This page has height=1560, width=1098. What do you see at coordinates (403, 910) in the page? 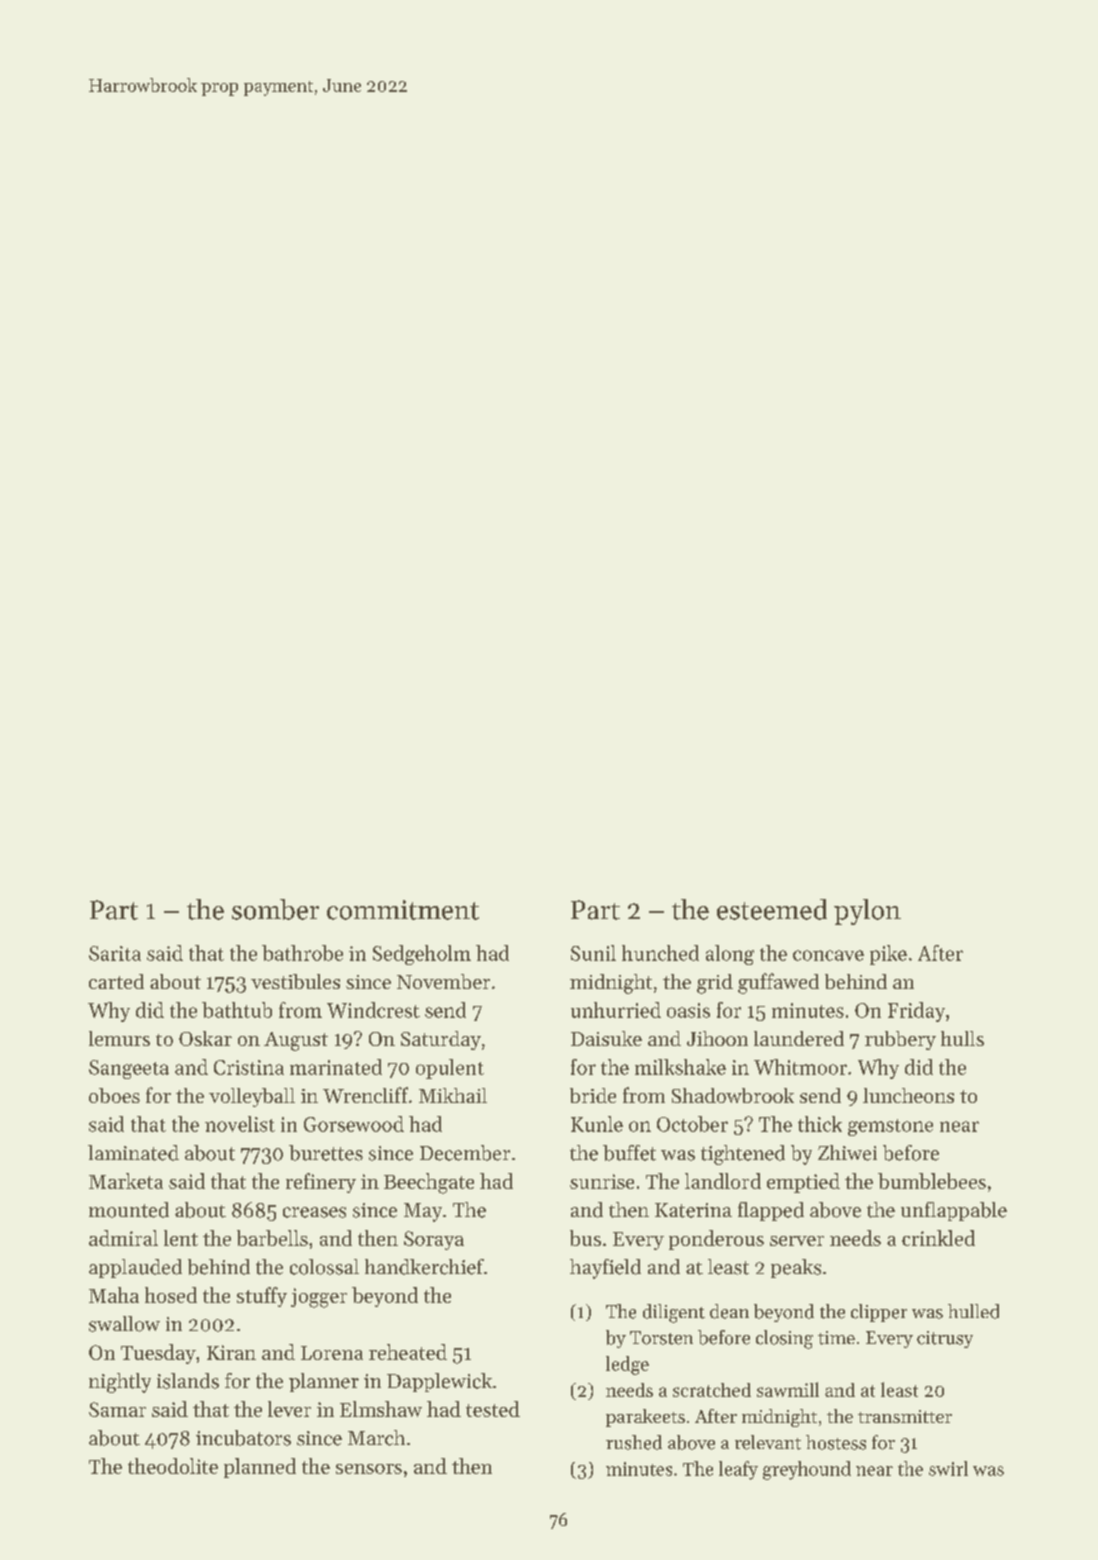
I see `commitment` at bounding box center [403, 910].
